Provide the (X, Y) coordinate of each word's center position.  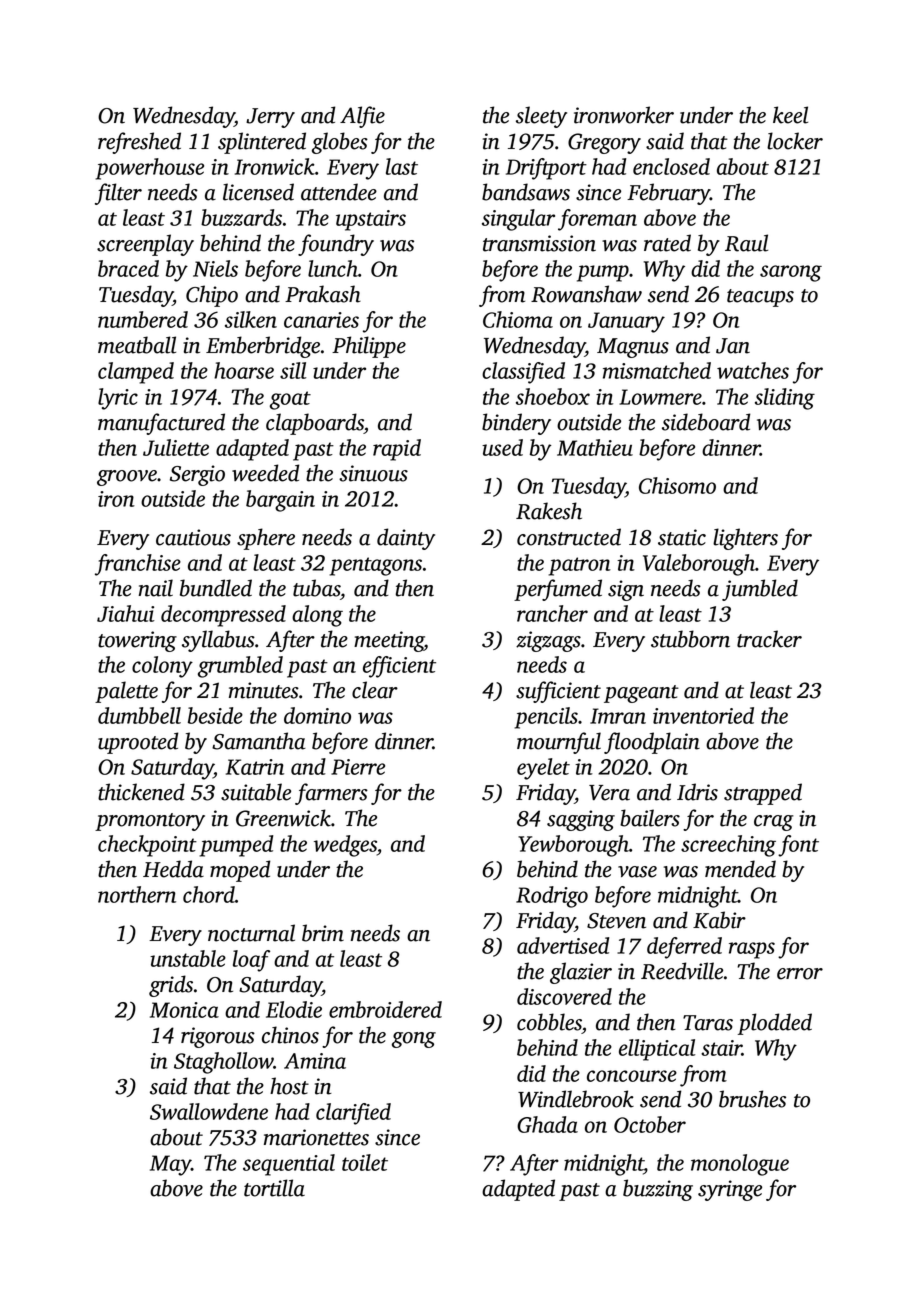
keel (790, 115)
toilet (365, 1162)
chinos (290, 1035)
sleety (541, 117)
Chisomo (677, 485)
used (502, 447)
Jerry (270, 118)
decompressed (223, 616)
